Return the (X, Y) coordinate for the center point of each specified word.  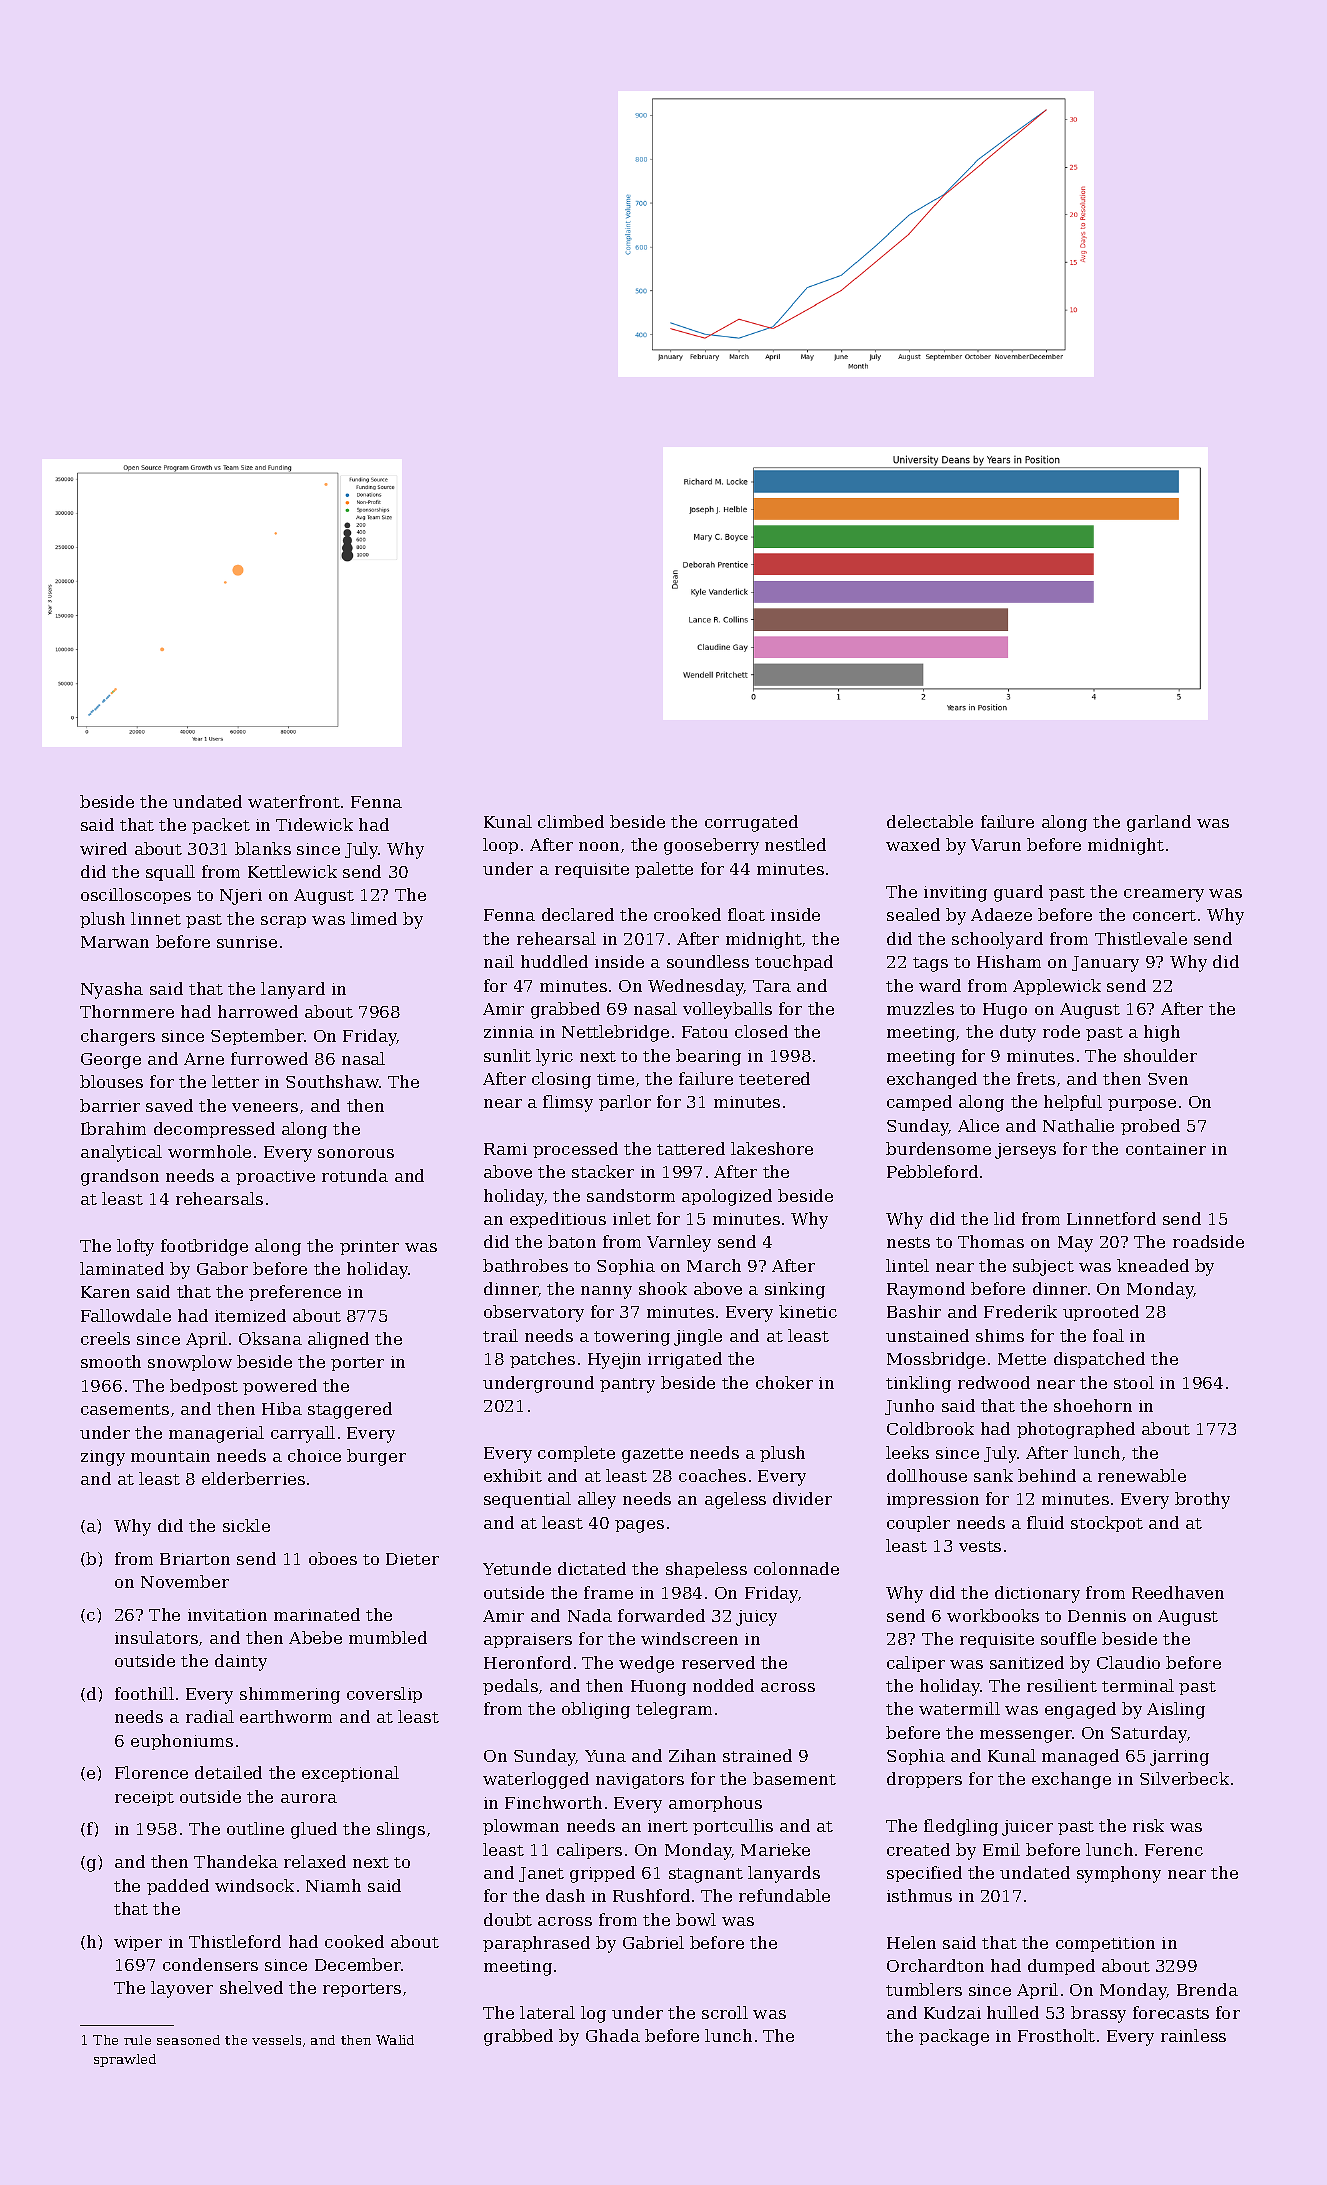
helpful (1073, 1103)
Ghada (613, 2035)
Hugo (1005, 1011)
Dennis (1097, 1616)
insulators (156, 1637)
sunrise (247, 942)
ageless (735, 1500)
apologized (727, 1197)
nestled (795, 844)
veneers (265, 1107)
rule (137, 2040)
